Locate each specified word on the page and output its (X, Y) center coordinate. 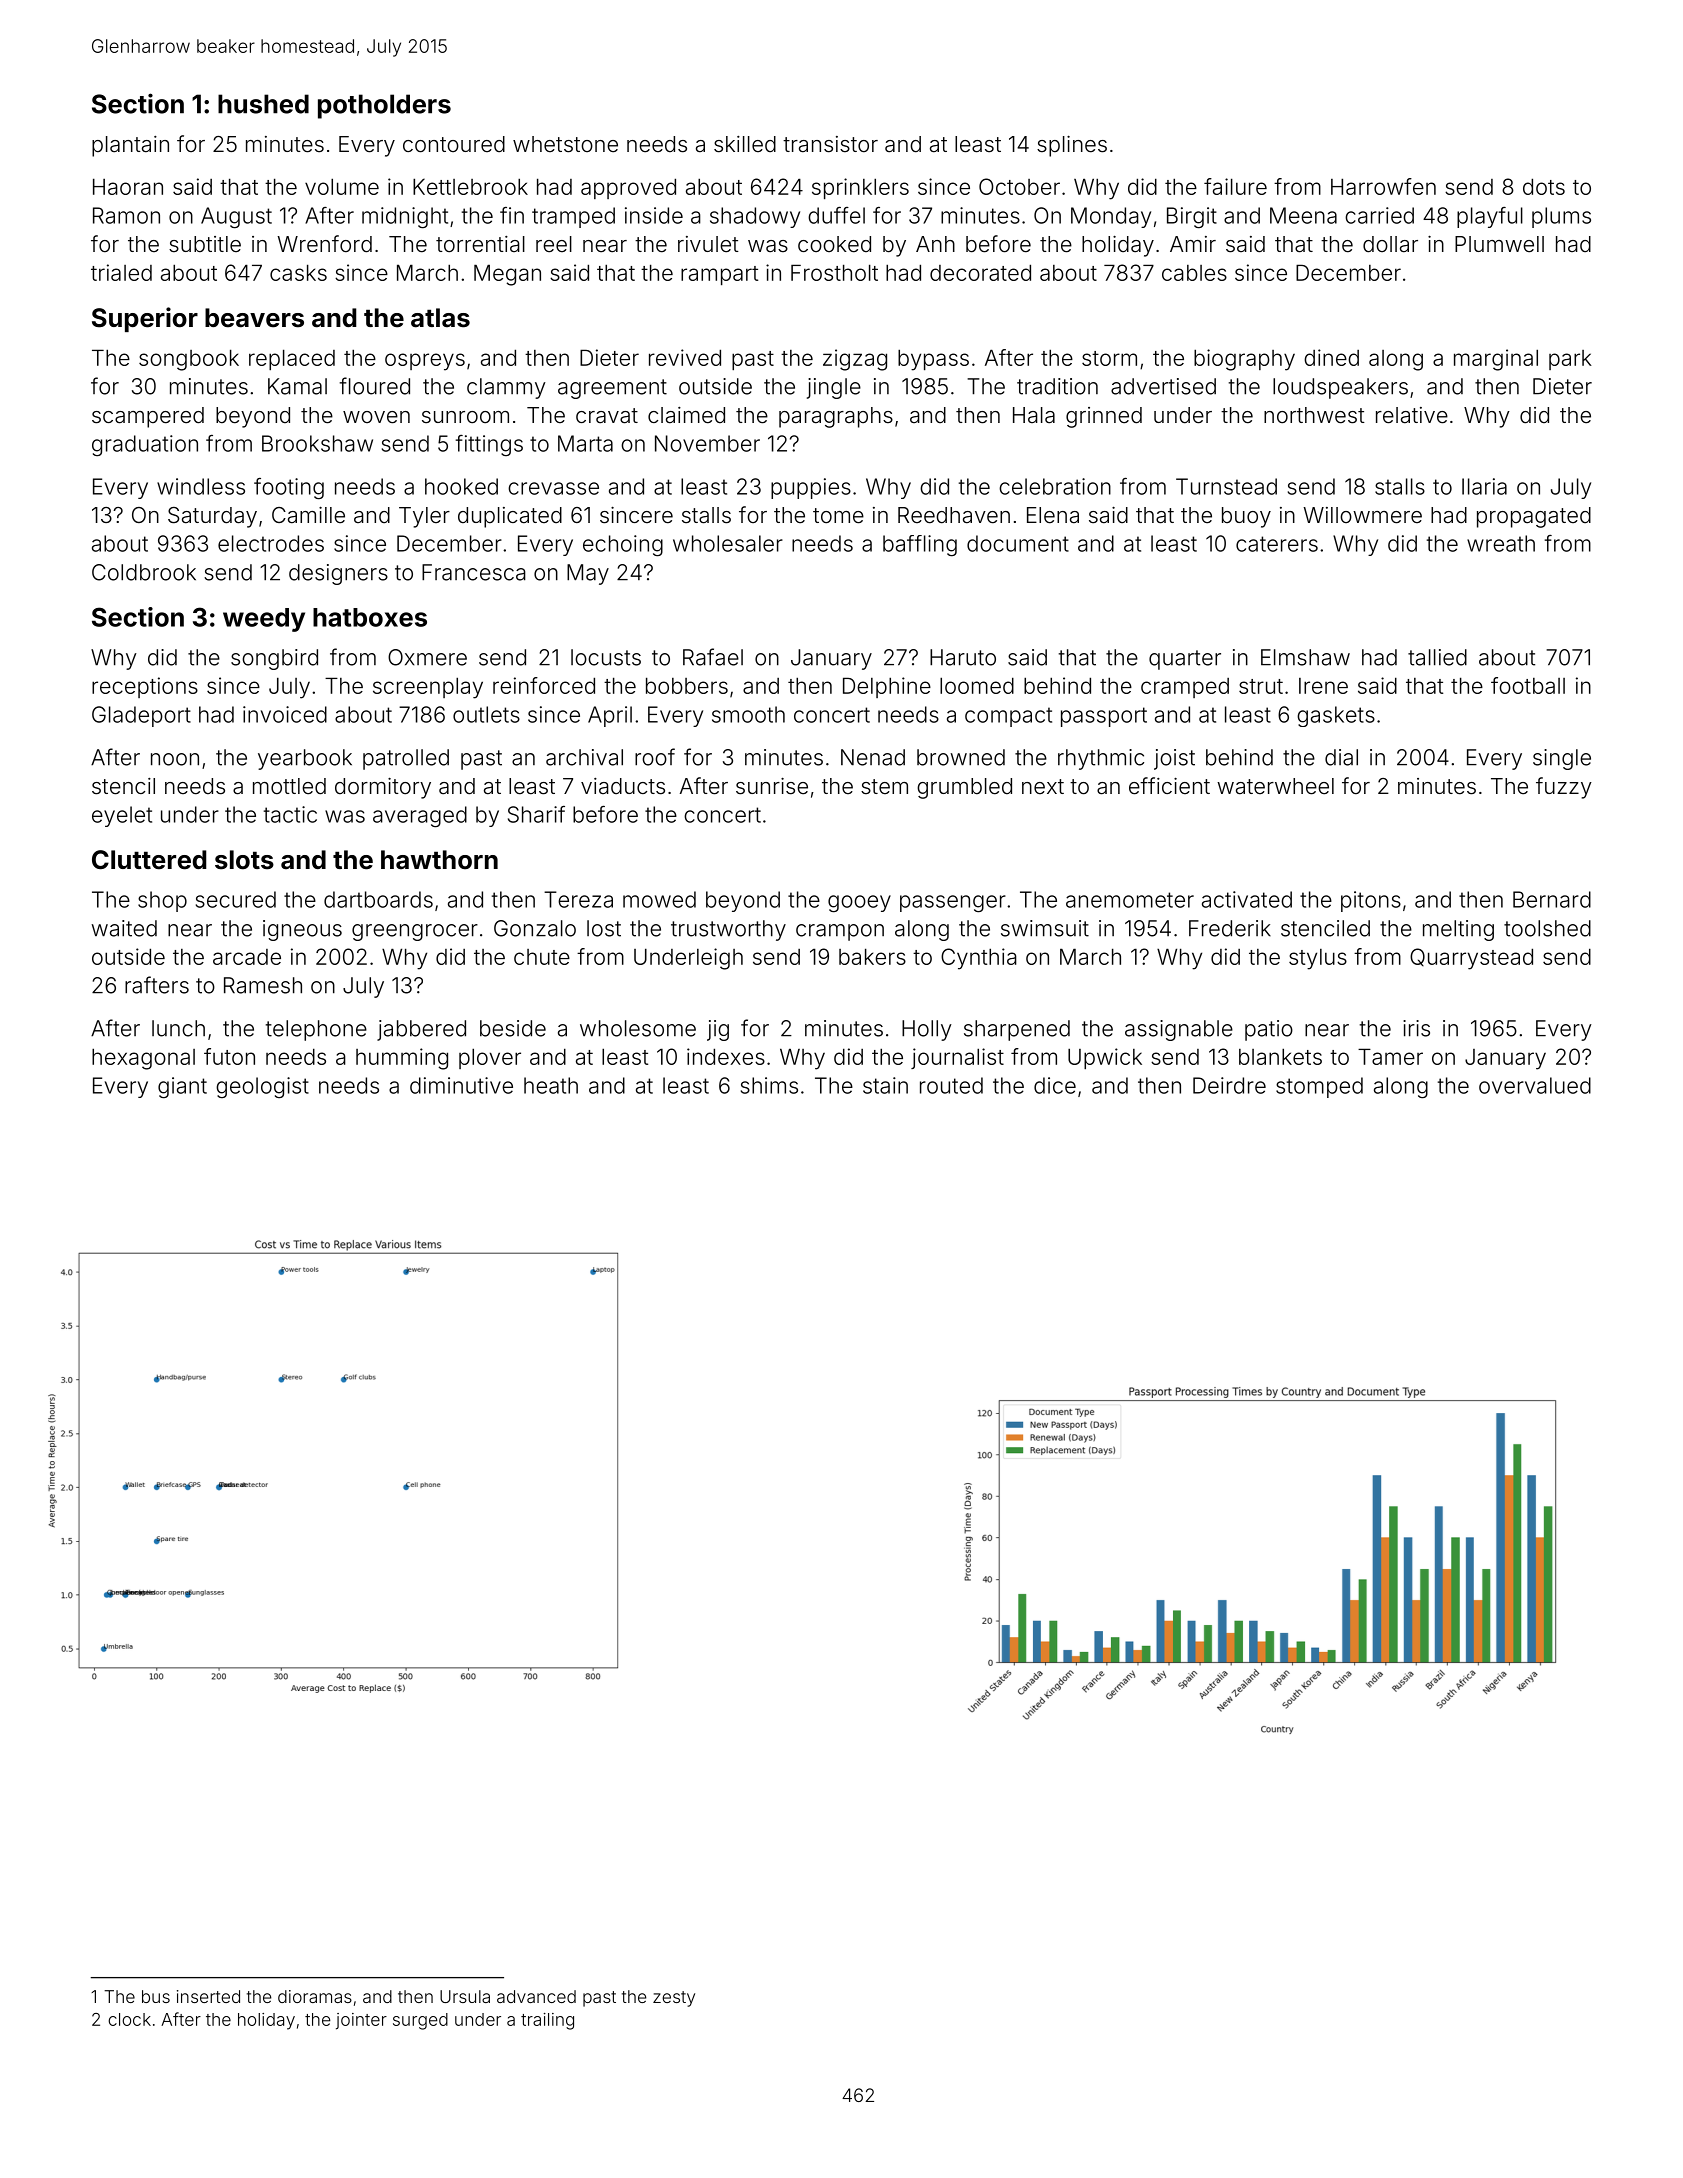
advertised (1163, 386)
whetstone (565, 144)
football (1528, 685)
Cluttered (149, 860)
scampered (148, 417)
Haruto (963, 657)
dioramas (315, 1996)
